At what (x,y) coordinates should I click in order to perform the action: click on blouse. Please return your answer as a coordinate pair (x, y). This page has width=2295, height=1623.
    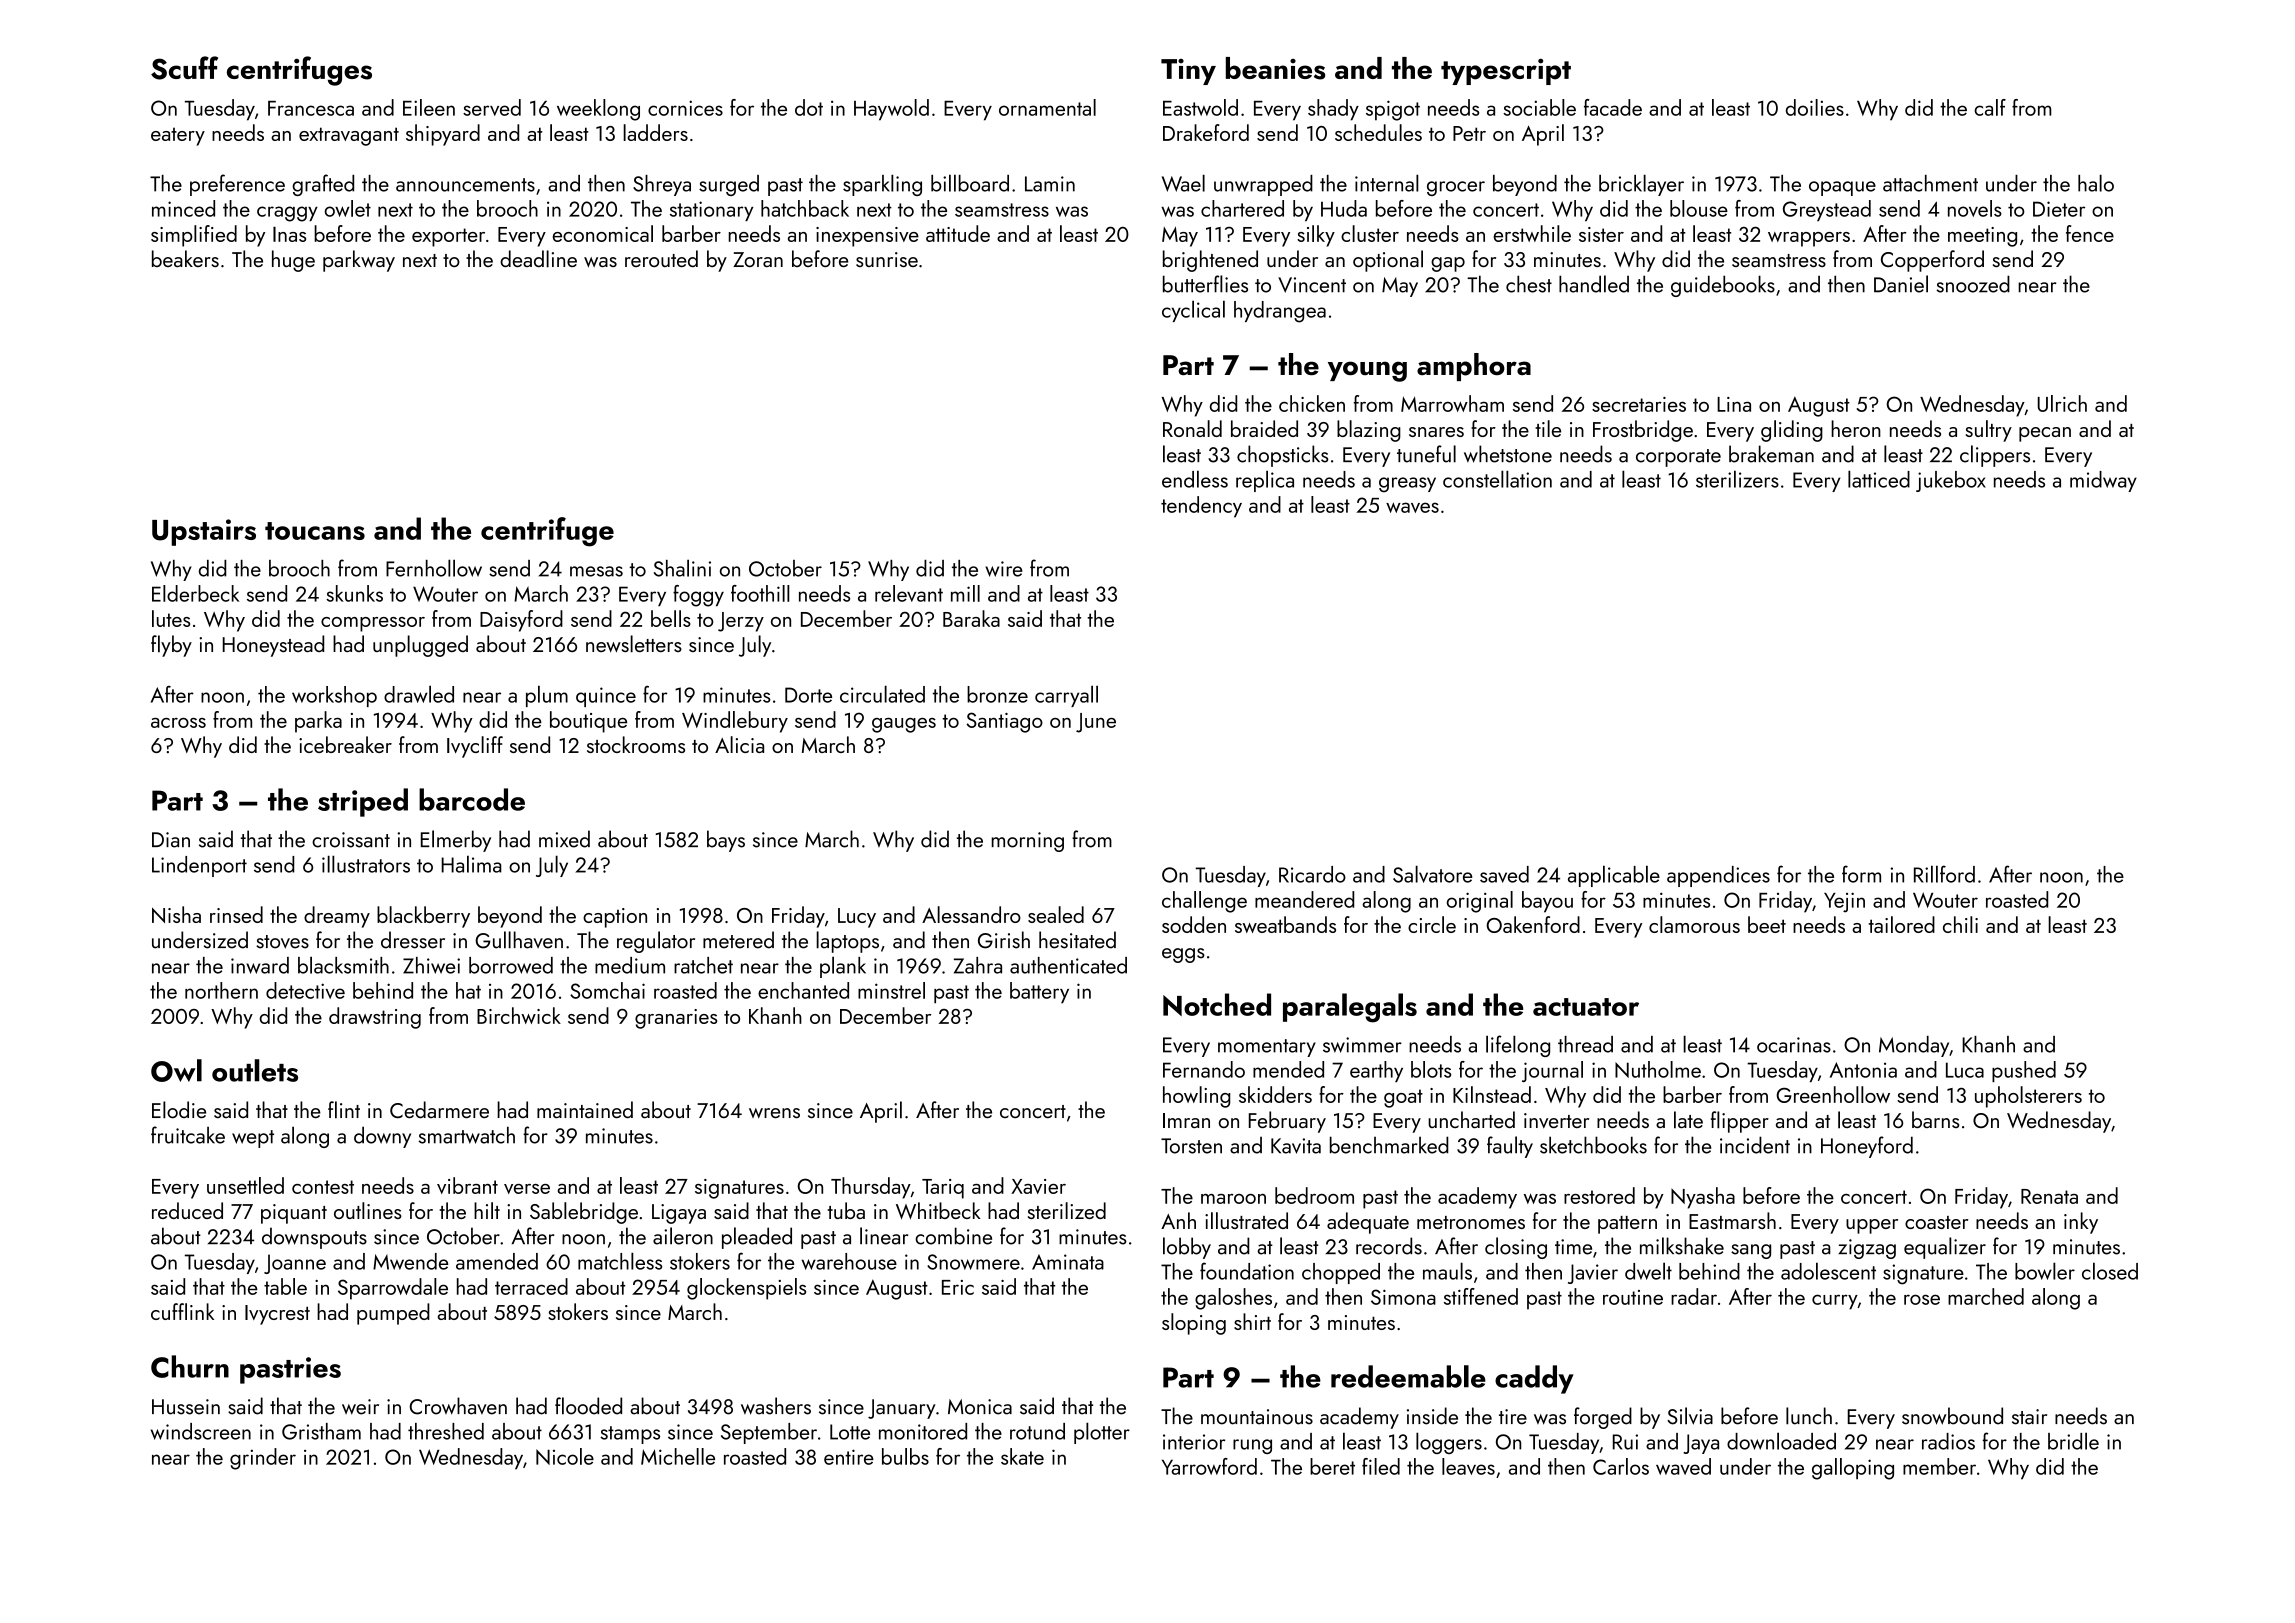
    Looking at the image, I should click on (1699, 208).
